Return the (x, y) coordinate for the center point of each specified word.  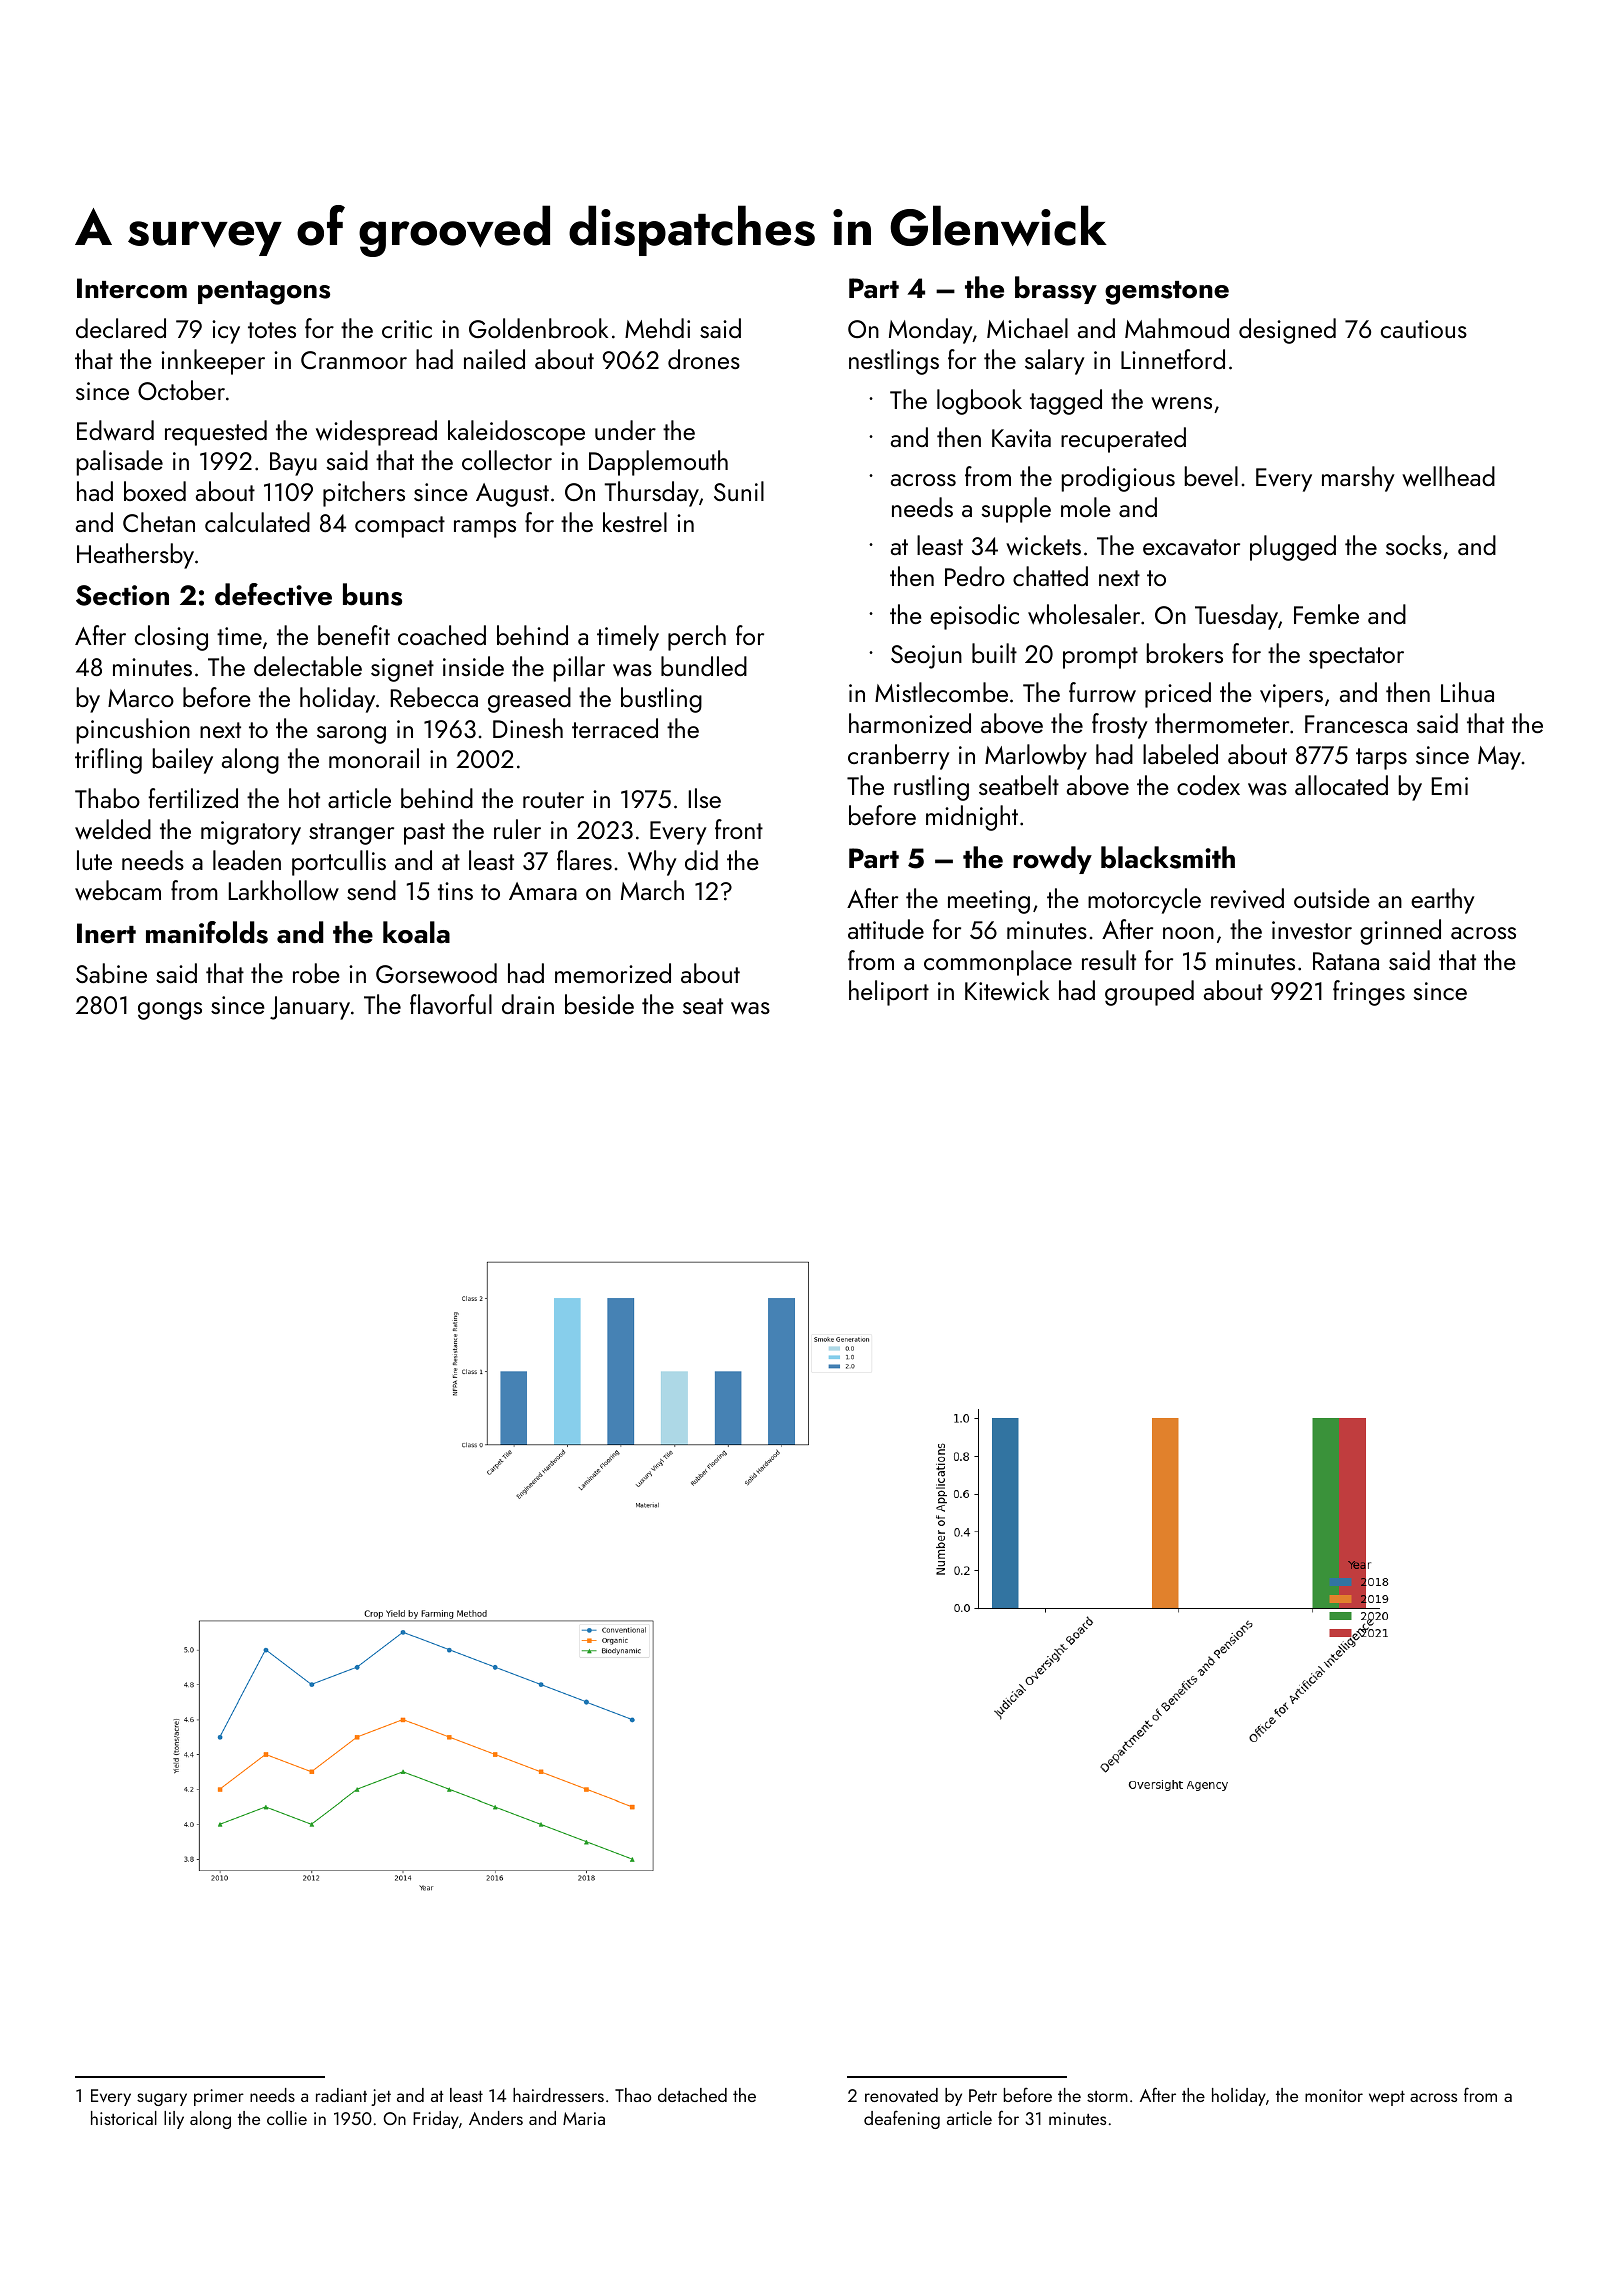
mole (1086, 507)
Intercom (132, 288)
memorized (613, 973)
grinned (1400, 932)
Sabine (111, 973)
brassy (1056, 290)
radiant (341, 2095)
